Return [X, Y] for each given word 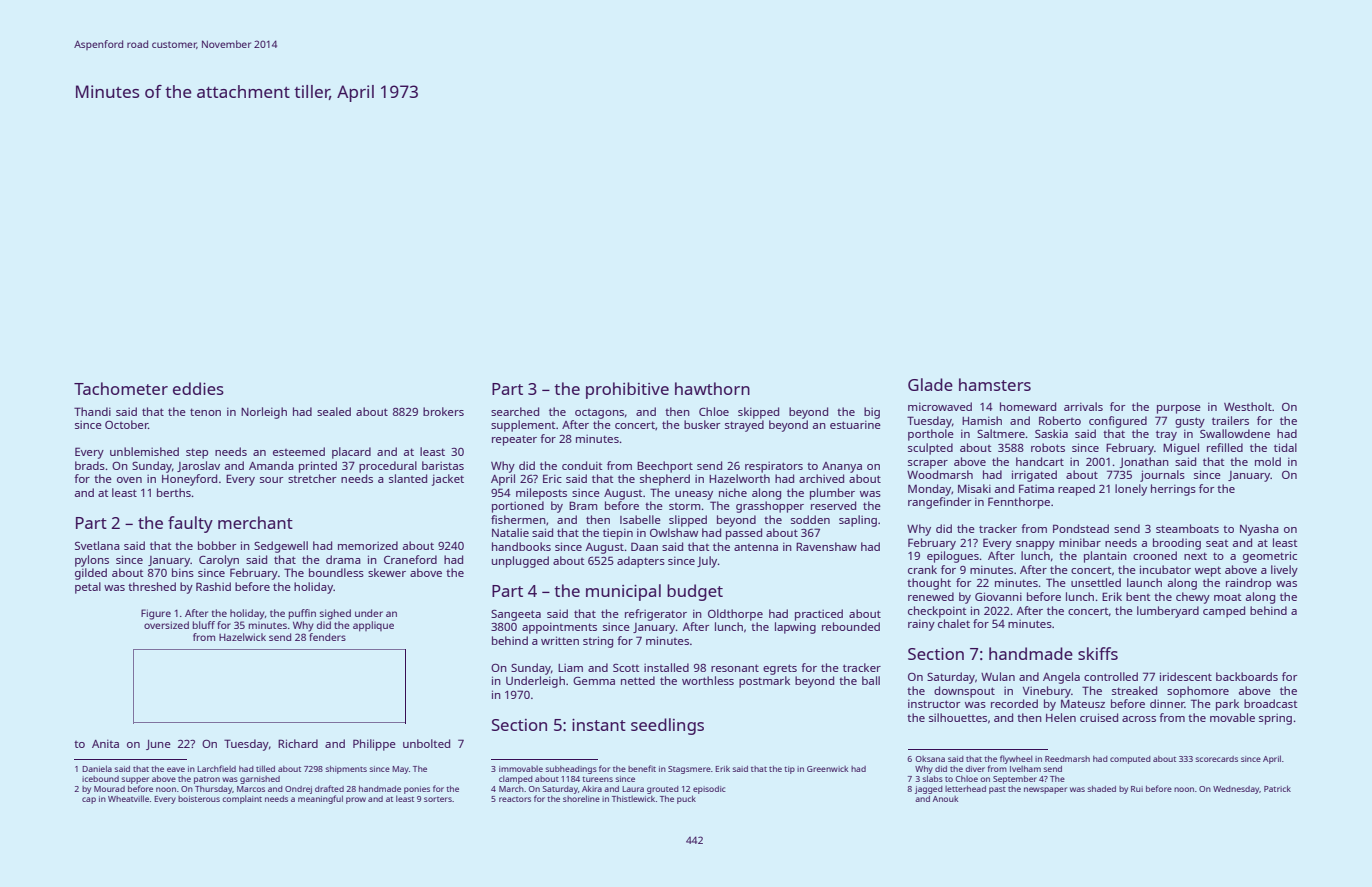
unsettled [1096, 582]
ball [871, 680]
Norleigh [264, 413]
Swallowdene [1235, 433]
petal [88, 588]
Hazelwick [242, 637]
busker [702, 424]
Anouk [945, 799]
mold [1268, 461]
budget [695, 592]
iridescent [1186, 676]
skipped [758, 413]
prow [356, 800]
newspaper [1045, 790]
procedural [388, 467]
